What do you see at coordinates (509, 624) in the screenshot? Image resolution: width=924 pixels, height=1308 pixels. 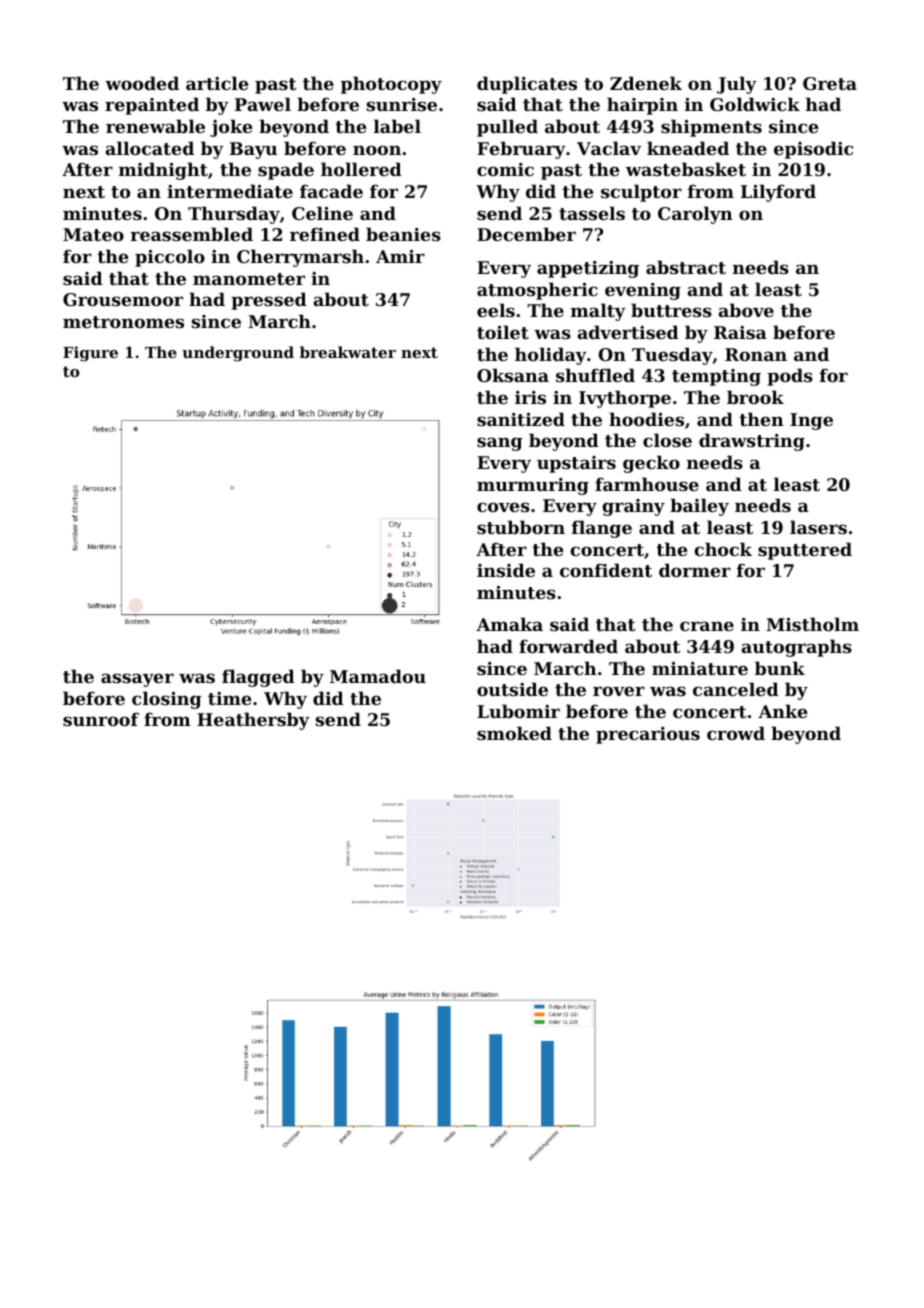 I see `Amaka` at bounding box center [509, 624].
